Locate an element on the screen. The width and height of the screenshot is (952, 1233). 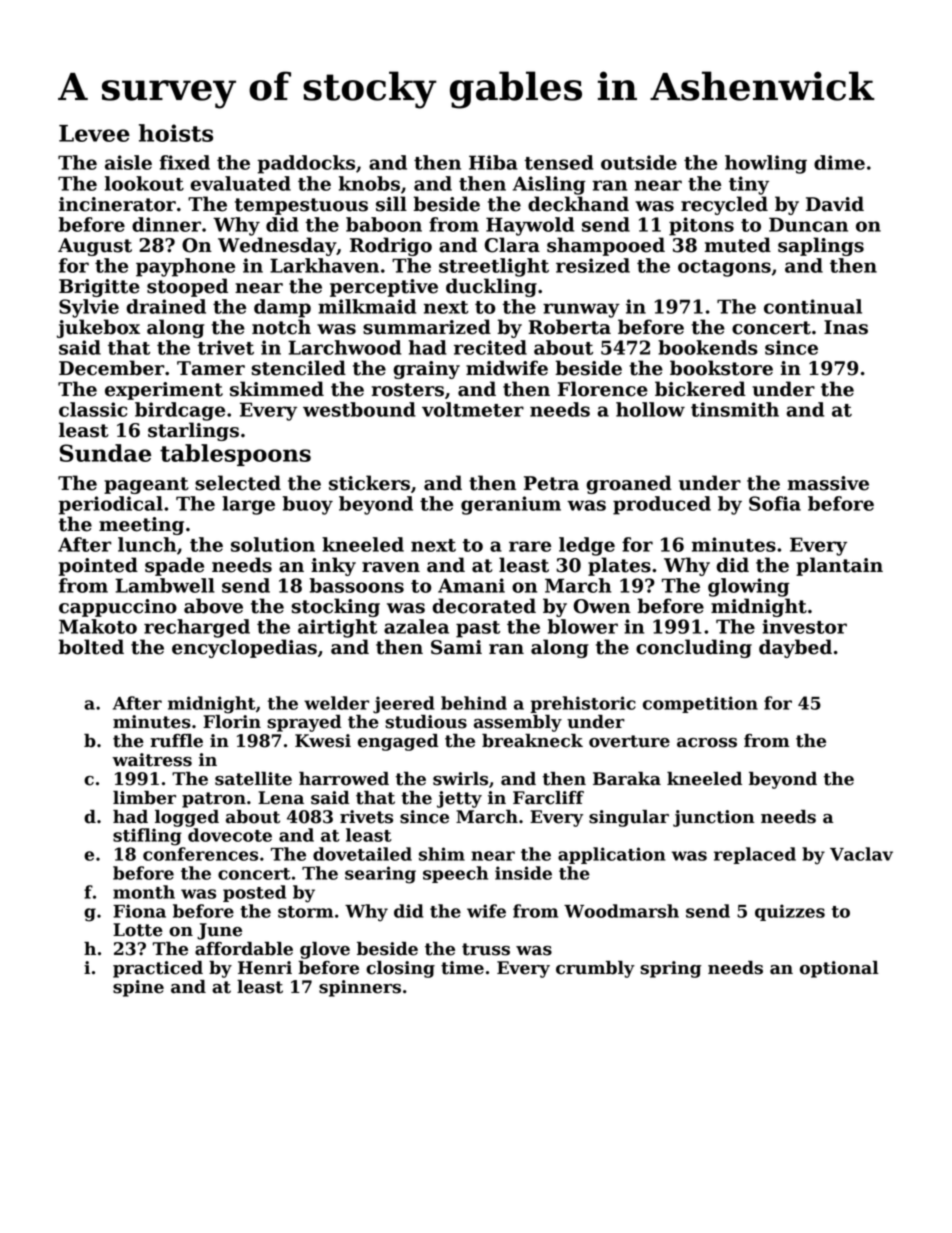
spinners is located at coordinates (360, 988).
